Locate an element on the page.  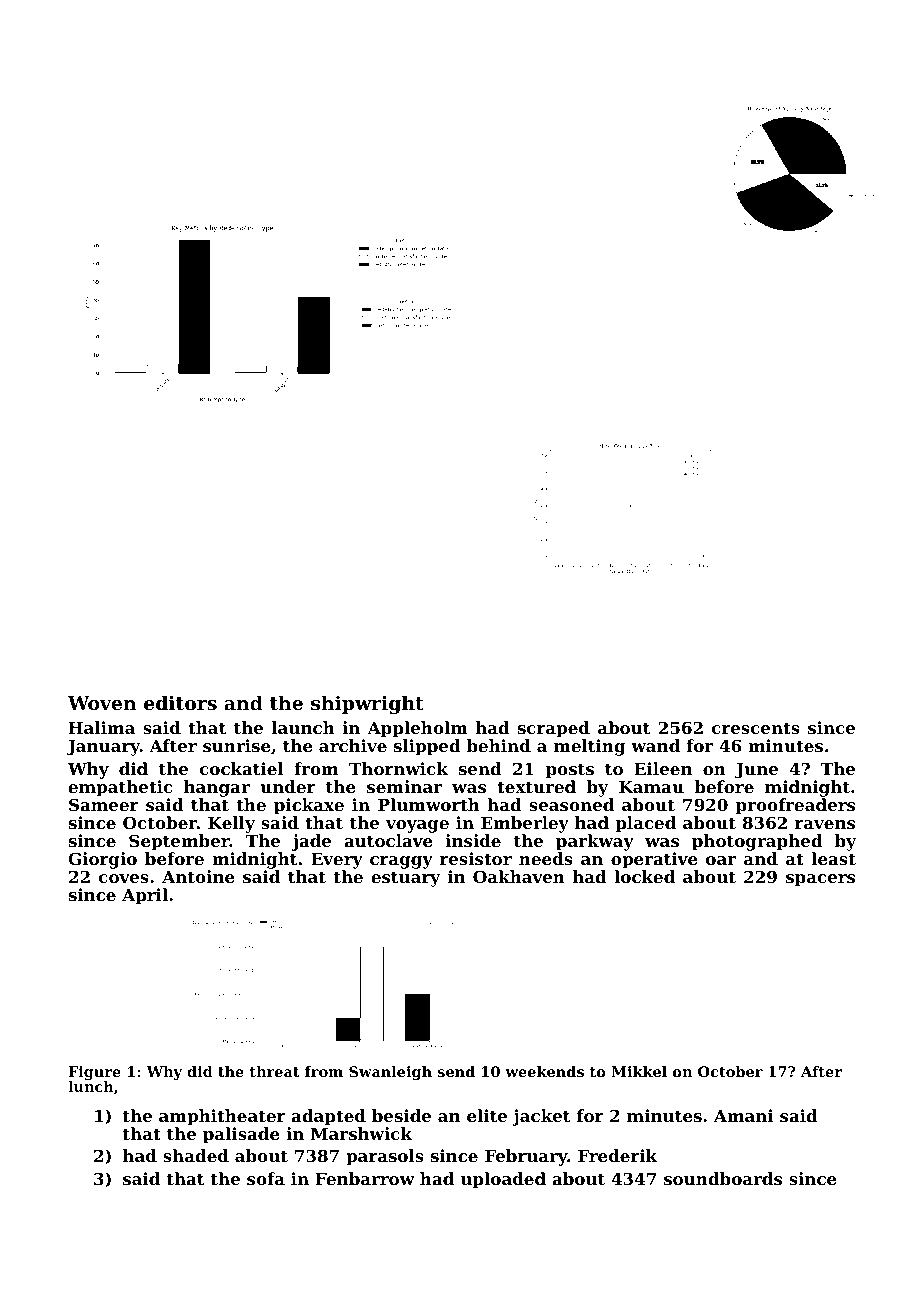
sofa is located at coordinates (266, 1178).
